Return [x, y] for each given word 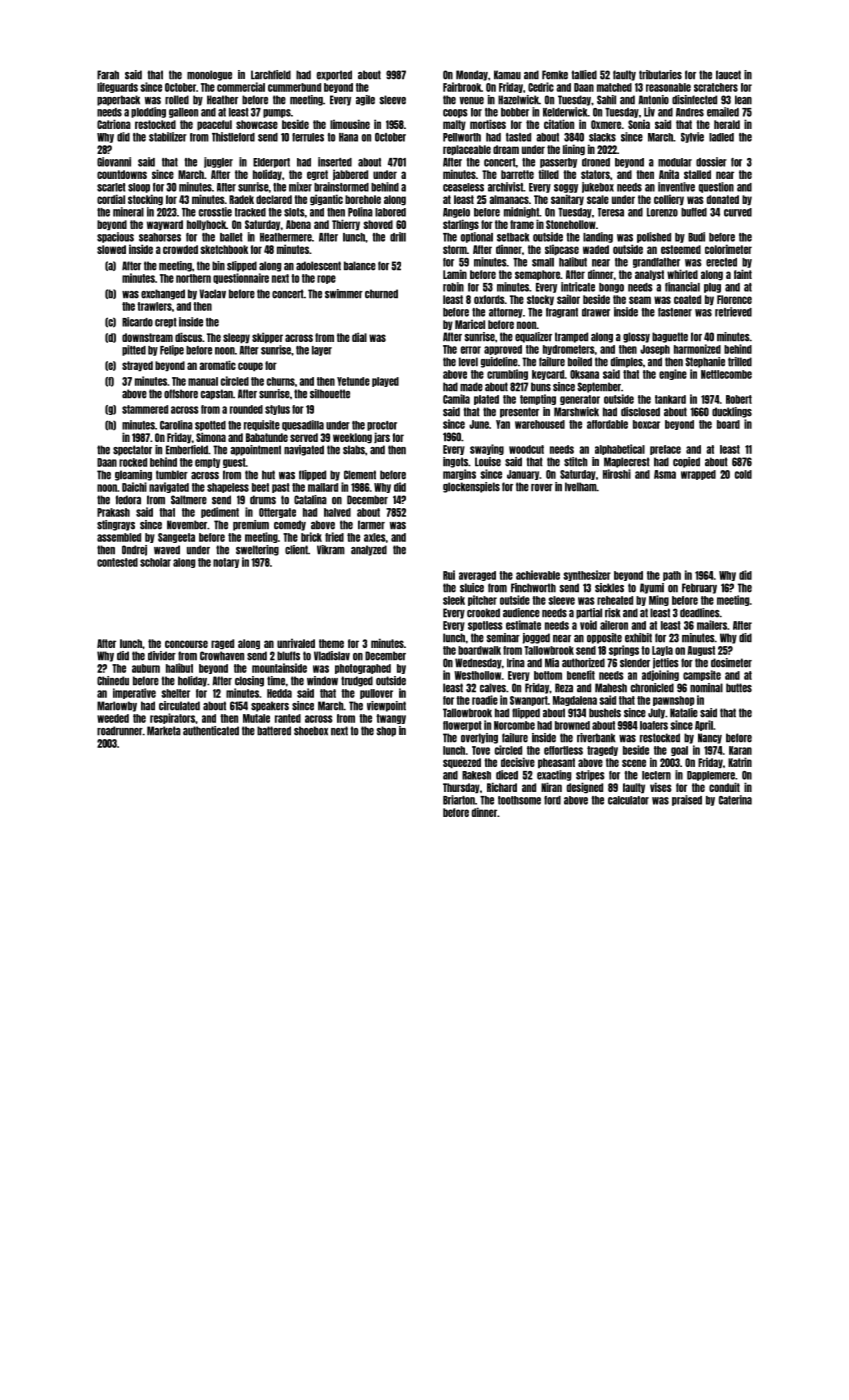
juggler [218, 162]
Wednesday [478, 663]
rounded [246, 409]
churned [381, 294]
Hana [348, 137]
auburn [146, 668]
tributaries [660, 75]
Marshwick [576, 412]
